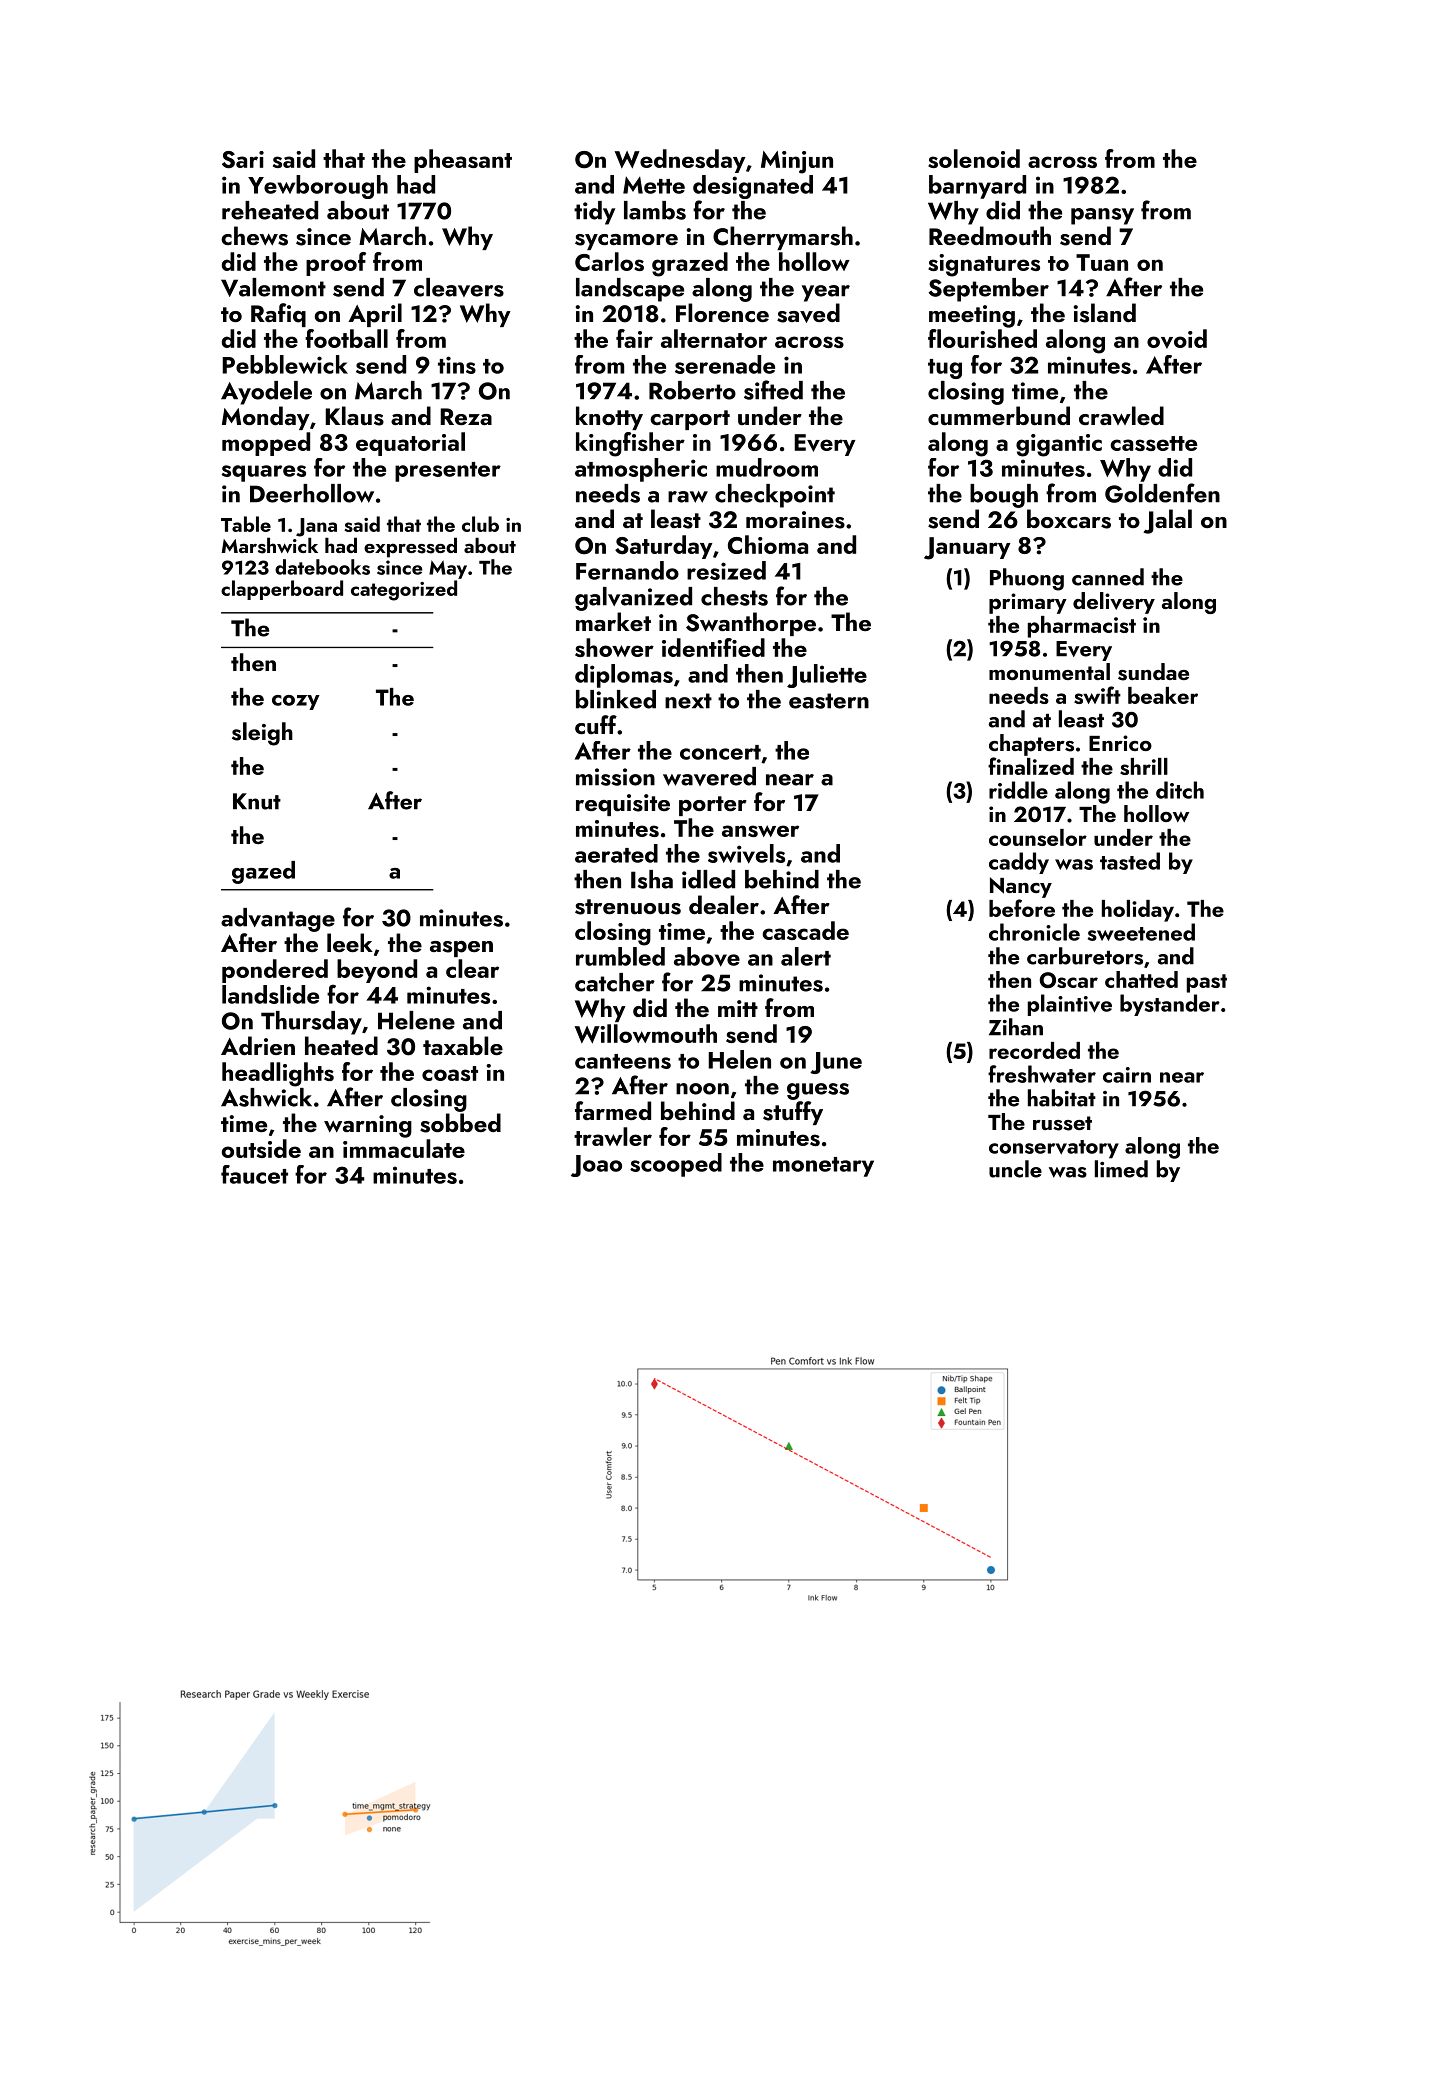 This image has height=2100, width=1450. Describe the element at coordinates (634, 338) in the image. I see `fair` at that location.
